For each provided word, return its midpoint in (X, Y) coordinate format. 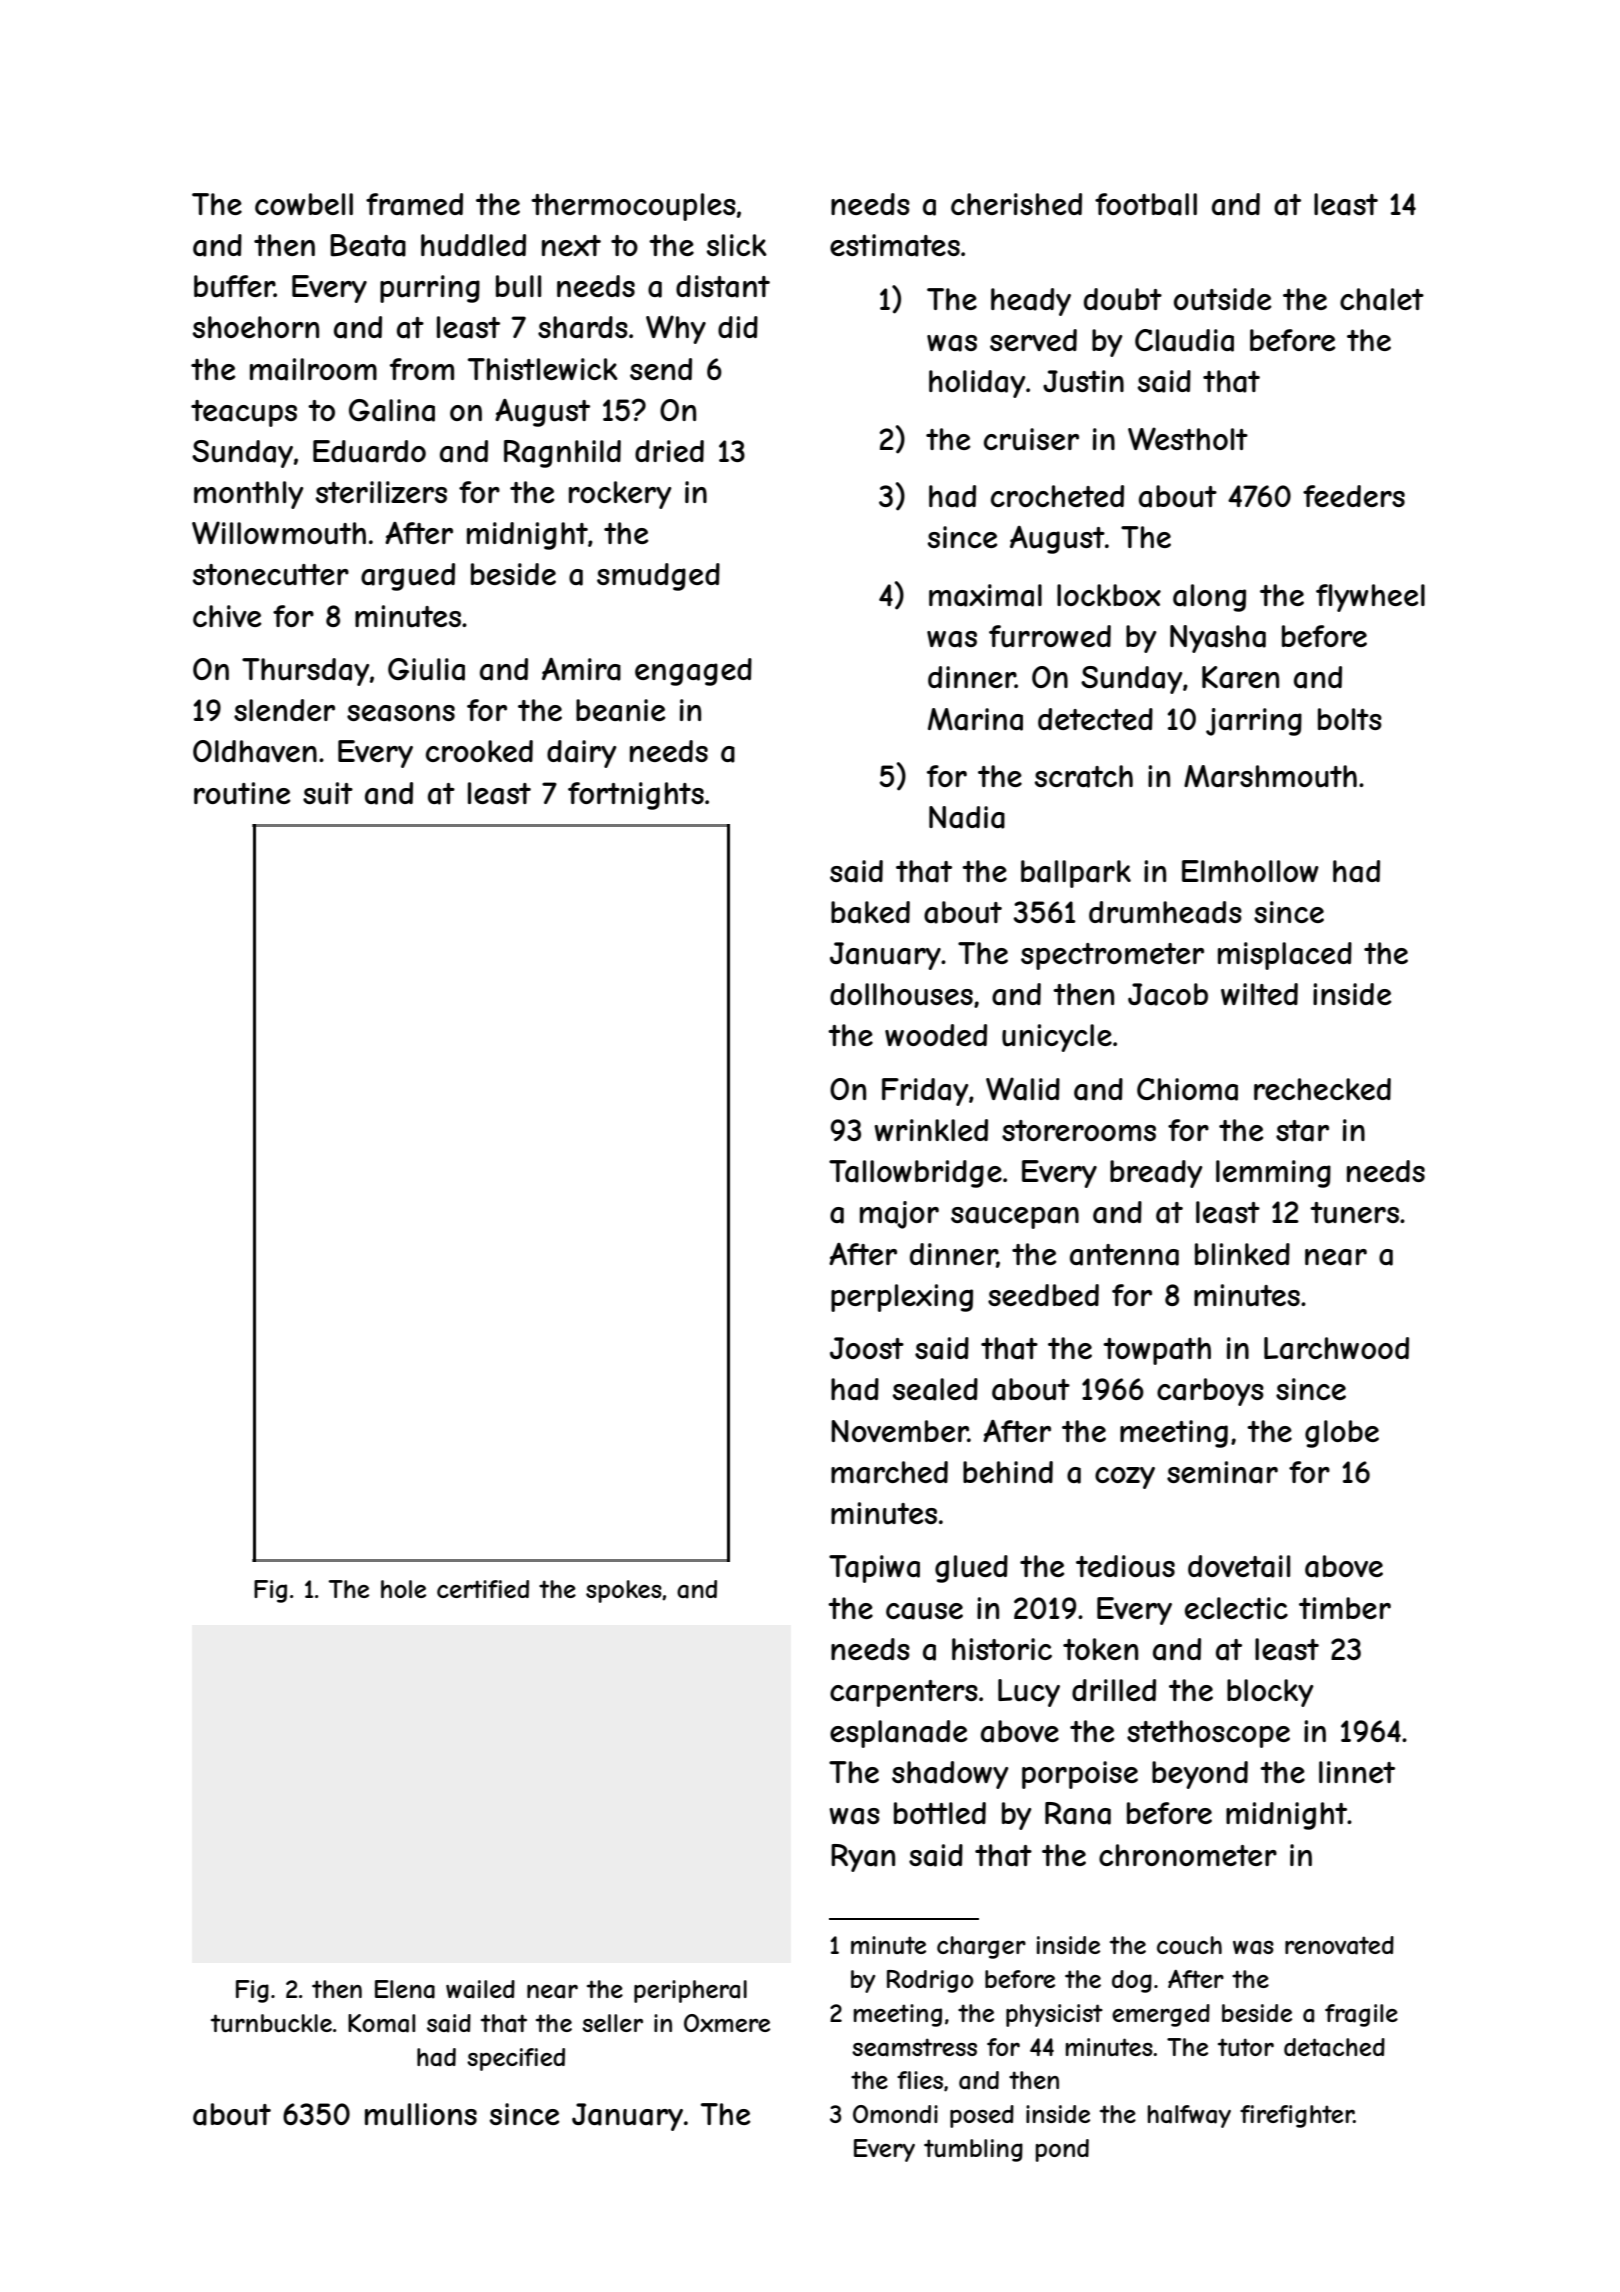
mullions (421, 2114)
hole (403, 1589)
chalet (1382, 299)
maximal (985, 595)
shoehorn (256, 327)
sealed (935, 1389)
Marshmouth (1270, 776)
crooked (479, 751)
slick (737, 245)
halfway (1189, 2116)
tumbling (973, 2150)
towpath (1157, 1351)
